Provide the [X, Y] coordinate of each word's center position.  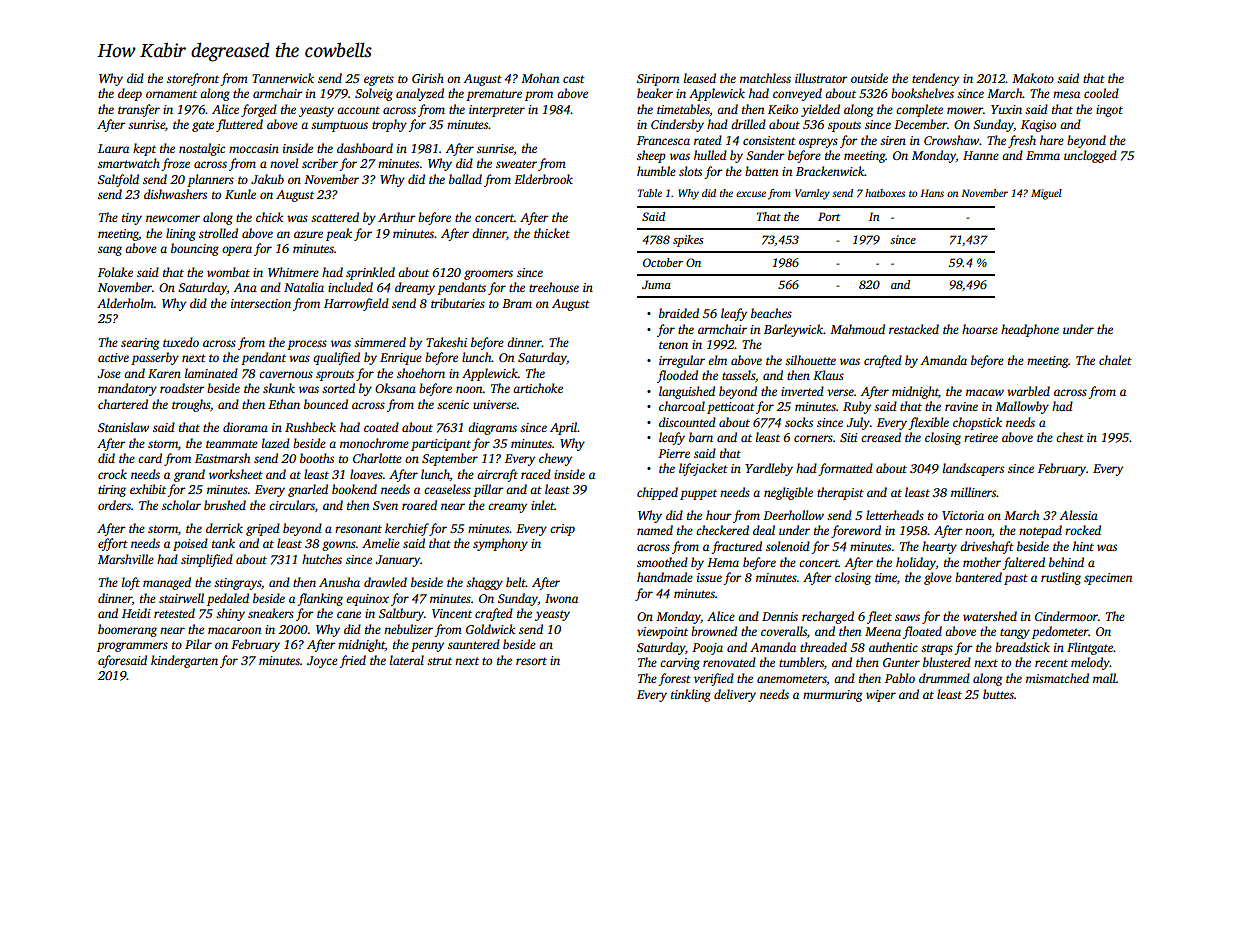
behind [1066, 562]
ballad [465, 179]
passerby [155, 358]
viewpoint [662, 633]
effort [113, 544]
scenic [453, 404]
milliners [973, 492]
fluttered [239, 125]
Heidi [136, 613]
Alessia [1079, 515]
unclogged [1090, 156]
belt [516, 582]
